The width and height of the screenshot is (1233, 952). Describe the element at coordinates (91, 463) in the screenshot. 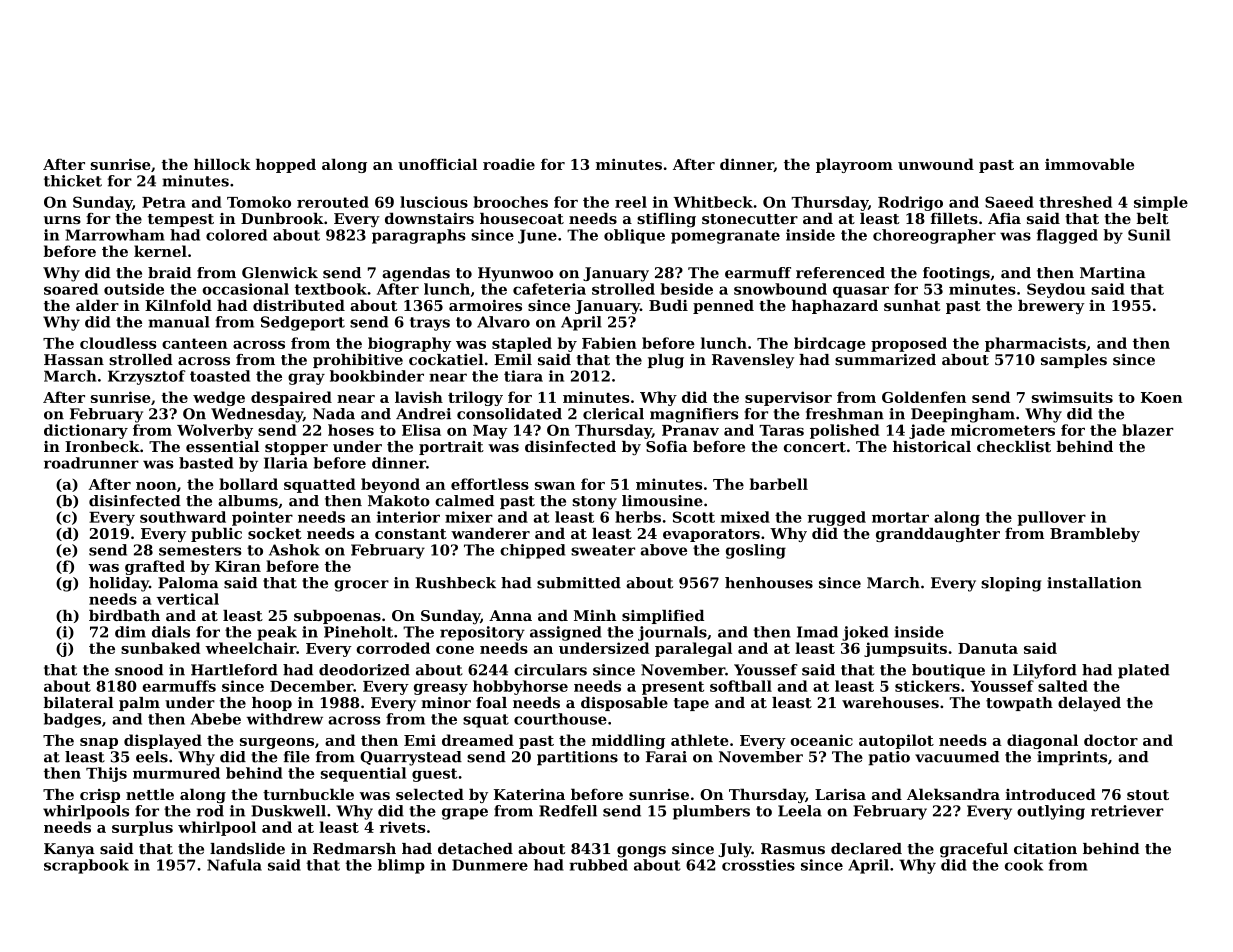

I see `roadrunner` at that location.
